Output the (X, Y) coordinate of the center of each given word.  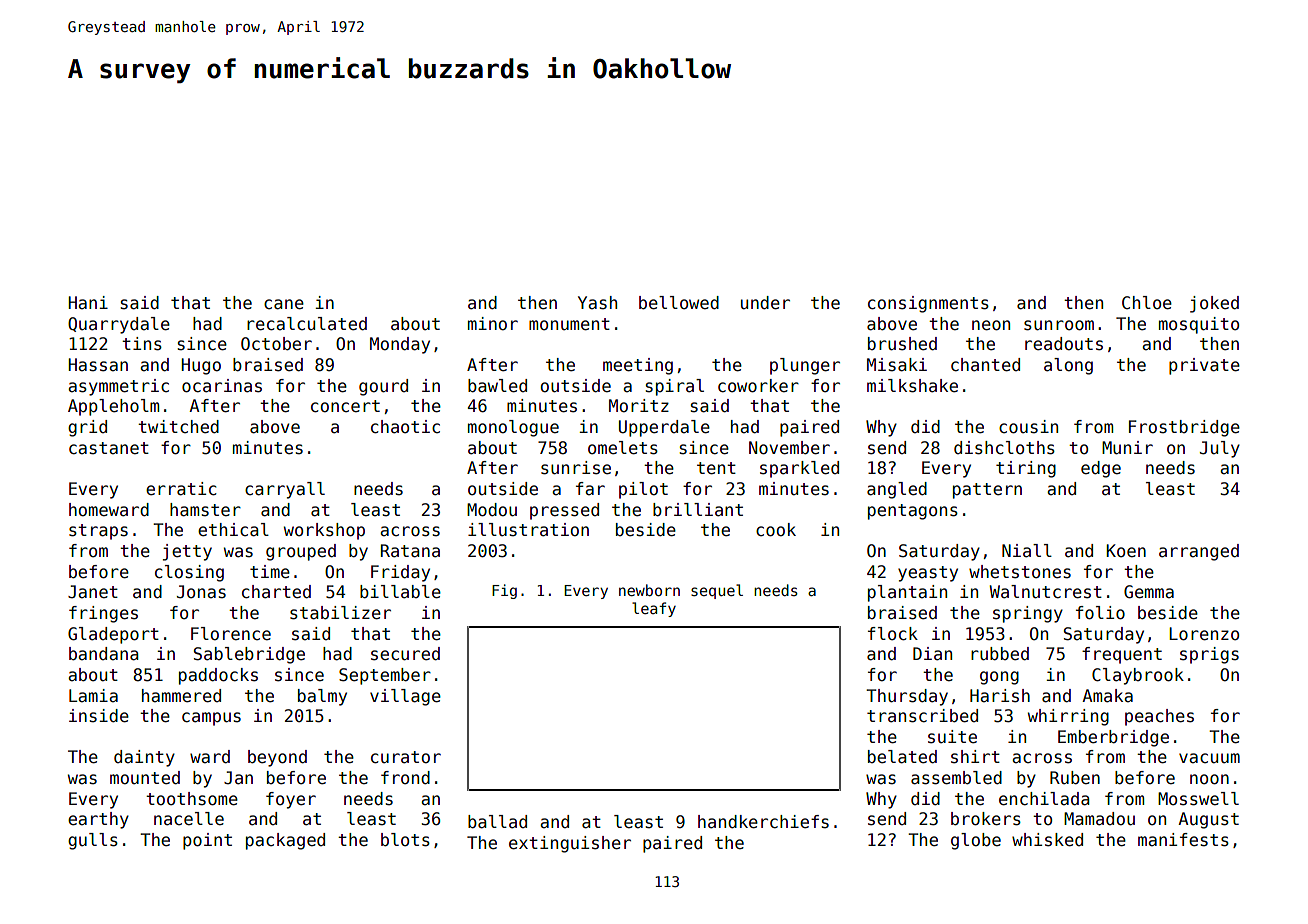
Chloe (1147, 303)
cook (776, 530)
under (765, 303)
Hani (88, 303)
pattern (987, 491)
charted (276, 592)
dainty (144, 758)
